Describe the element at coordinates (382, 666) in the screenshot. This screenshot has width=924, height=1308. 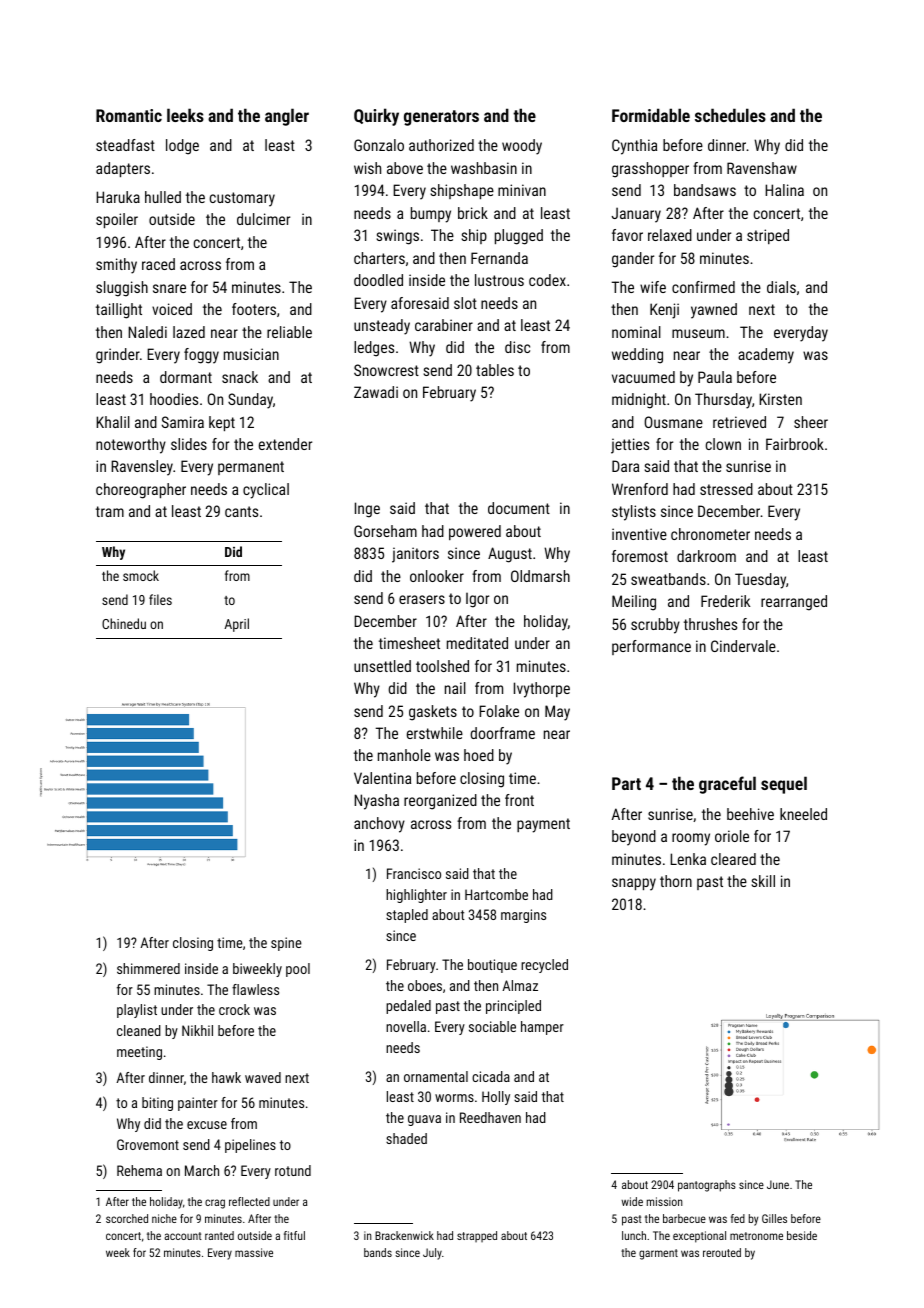
I see `unsettled` at that location.
